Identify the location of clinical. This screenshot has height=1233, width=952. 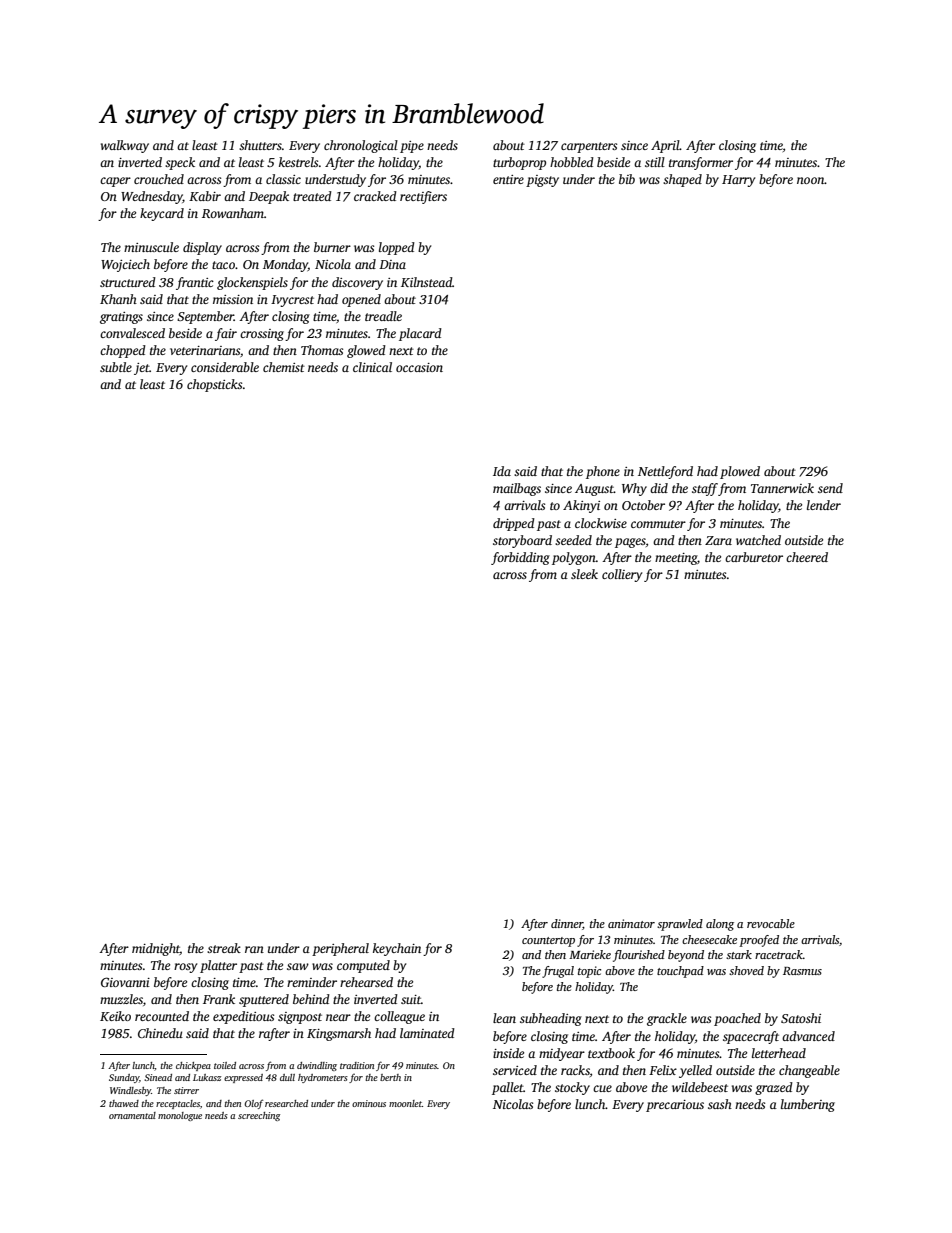
(372, 367).
